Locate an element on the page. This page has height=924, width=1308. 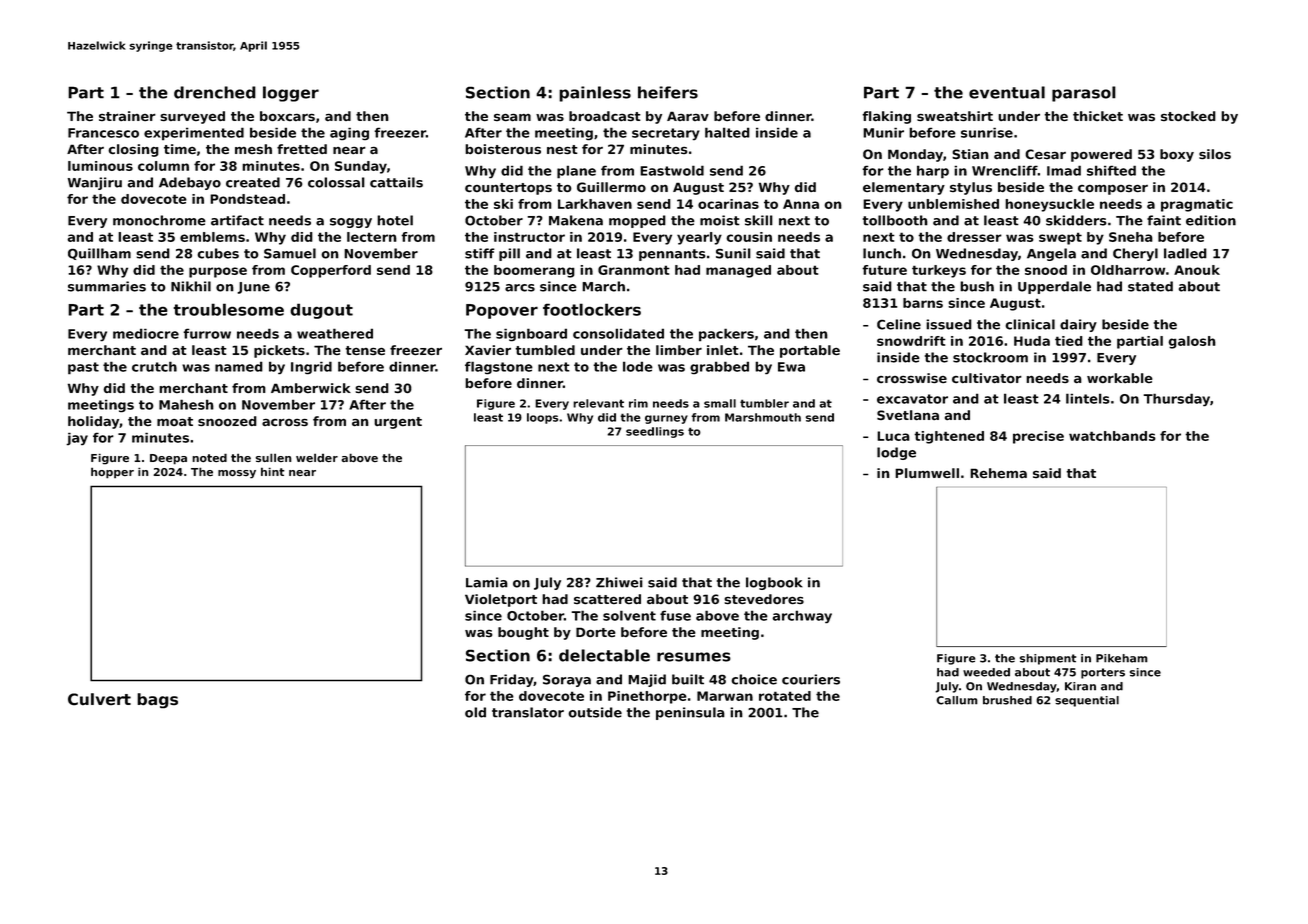
composer is located at coordinates (1113, 190).
